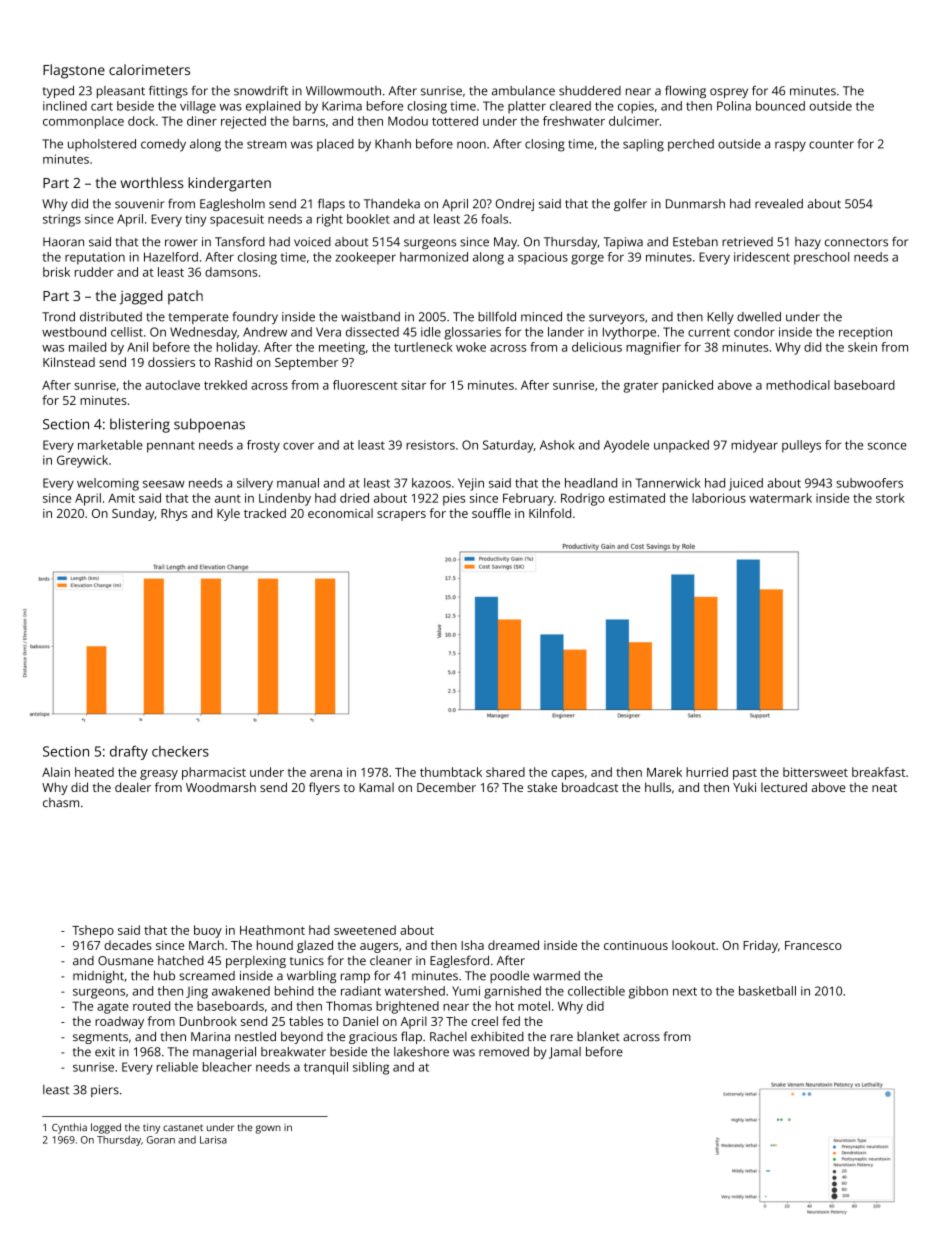 This page has height=1233, width=952. Describe the element at coordinates (100, 1038) in the page. I see `segments` at that location.
